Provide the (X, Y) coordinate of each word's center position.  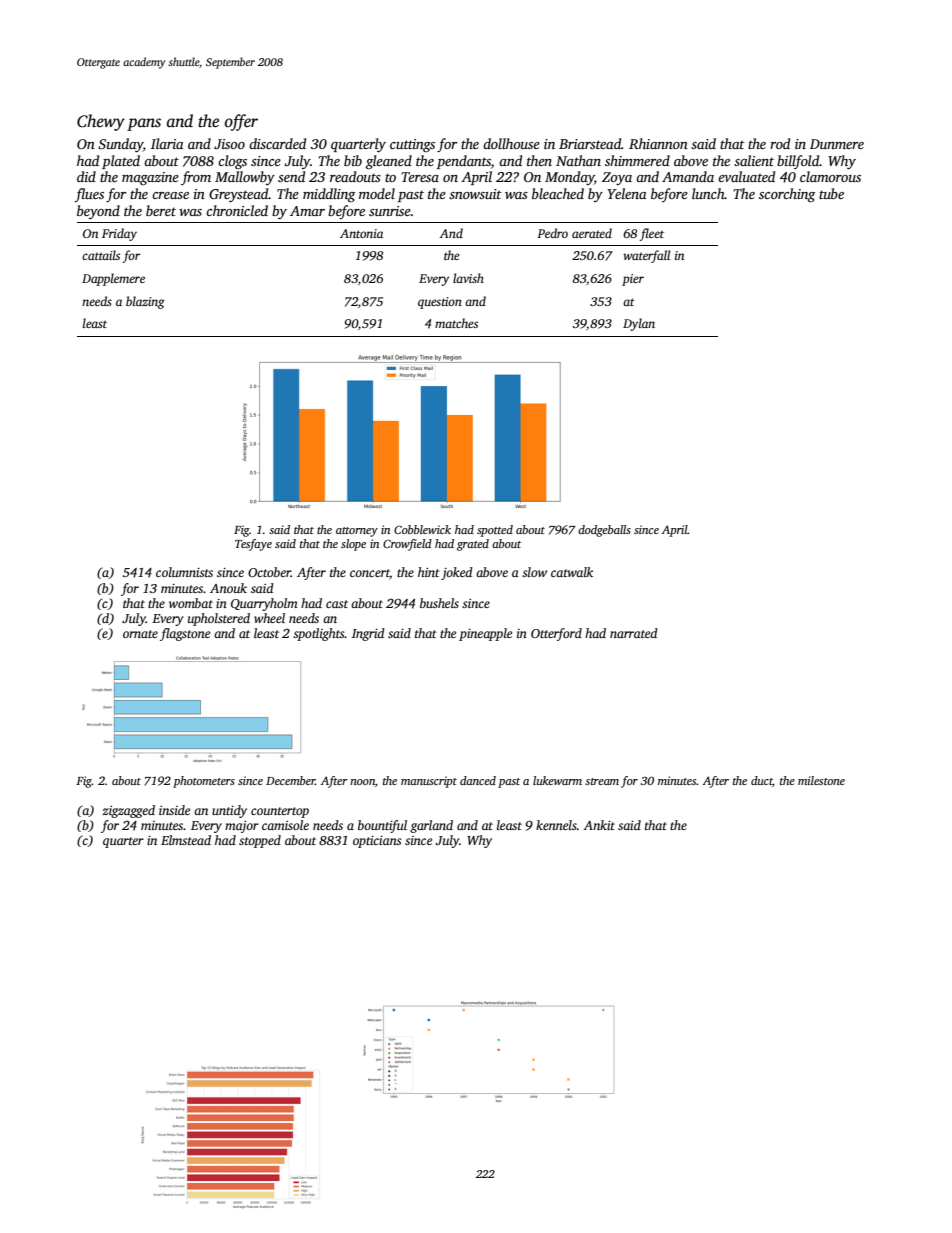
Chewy (101, 122)
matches (456, 323)
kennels (556, 825)
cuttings (412, 145)
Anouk (228, 588)
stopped (260, 841)
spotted (495, 531)
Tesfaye (253, 545)
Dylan (639, 324)
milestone (821, 780)
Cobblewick (422, 529)
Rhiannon (658, 143)
